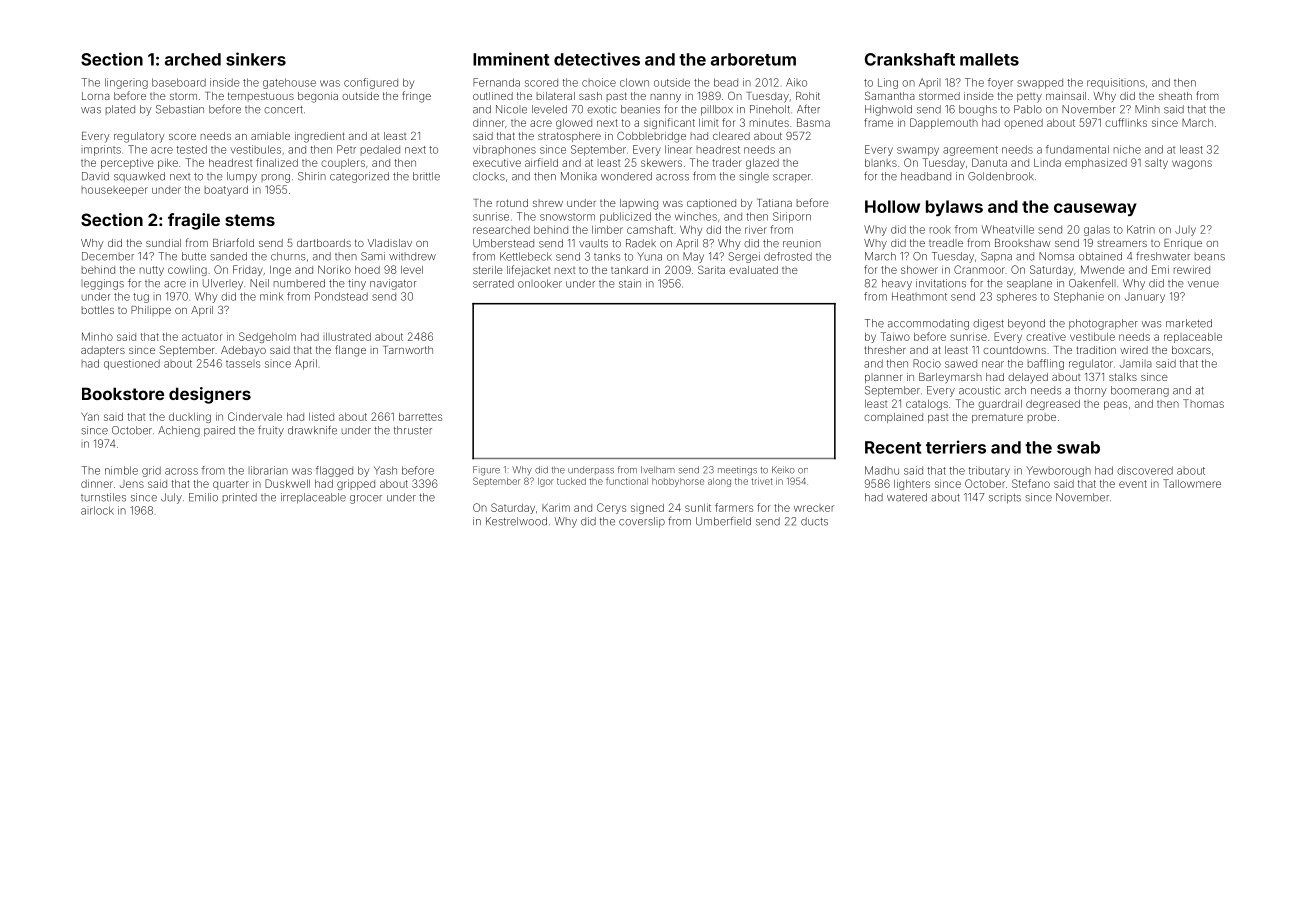  Describe the element at coordinates (96, 96) in the document. I see `Lorna` at that location.
